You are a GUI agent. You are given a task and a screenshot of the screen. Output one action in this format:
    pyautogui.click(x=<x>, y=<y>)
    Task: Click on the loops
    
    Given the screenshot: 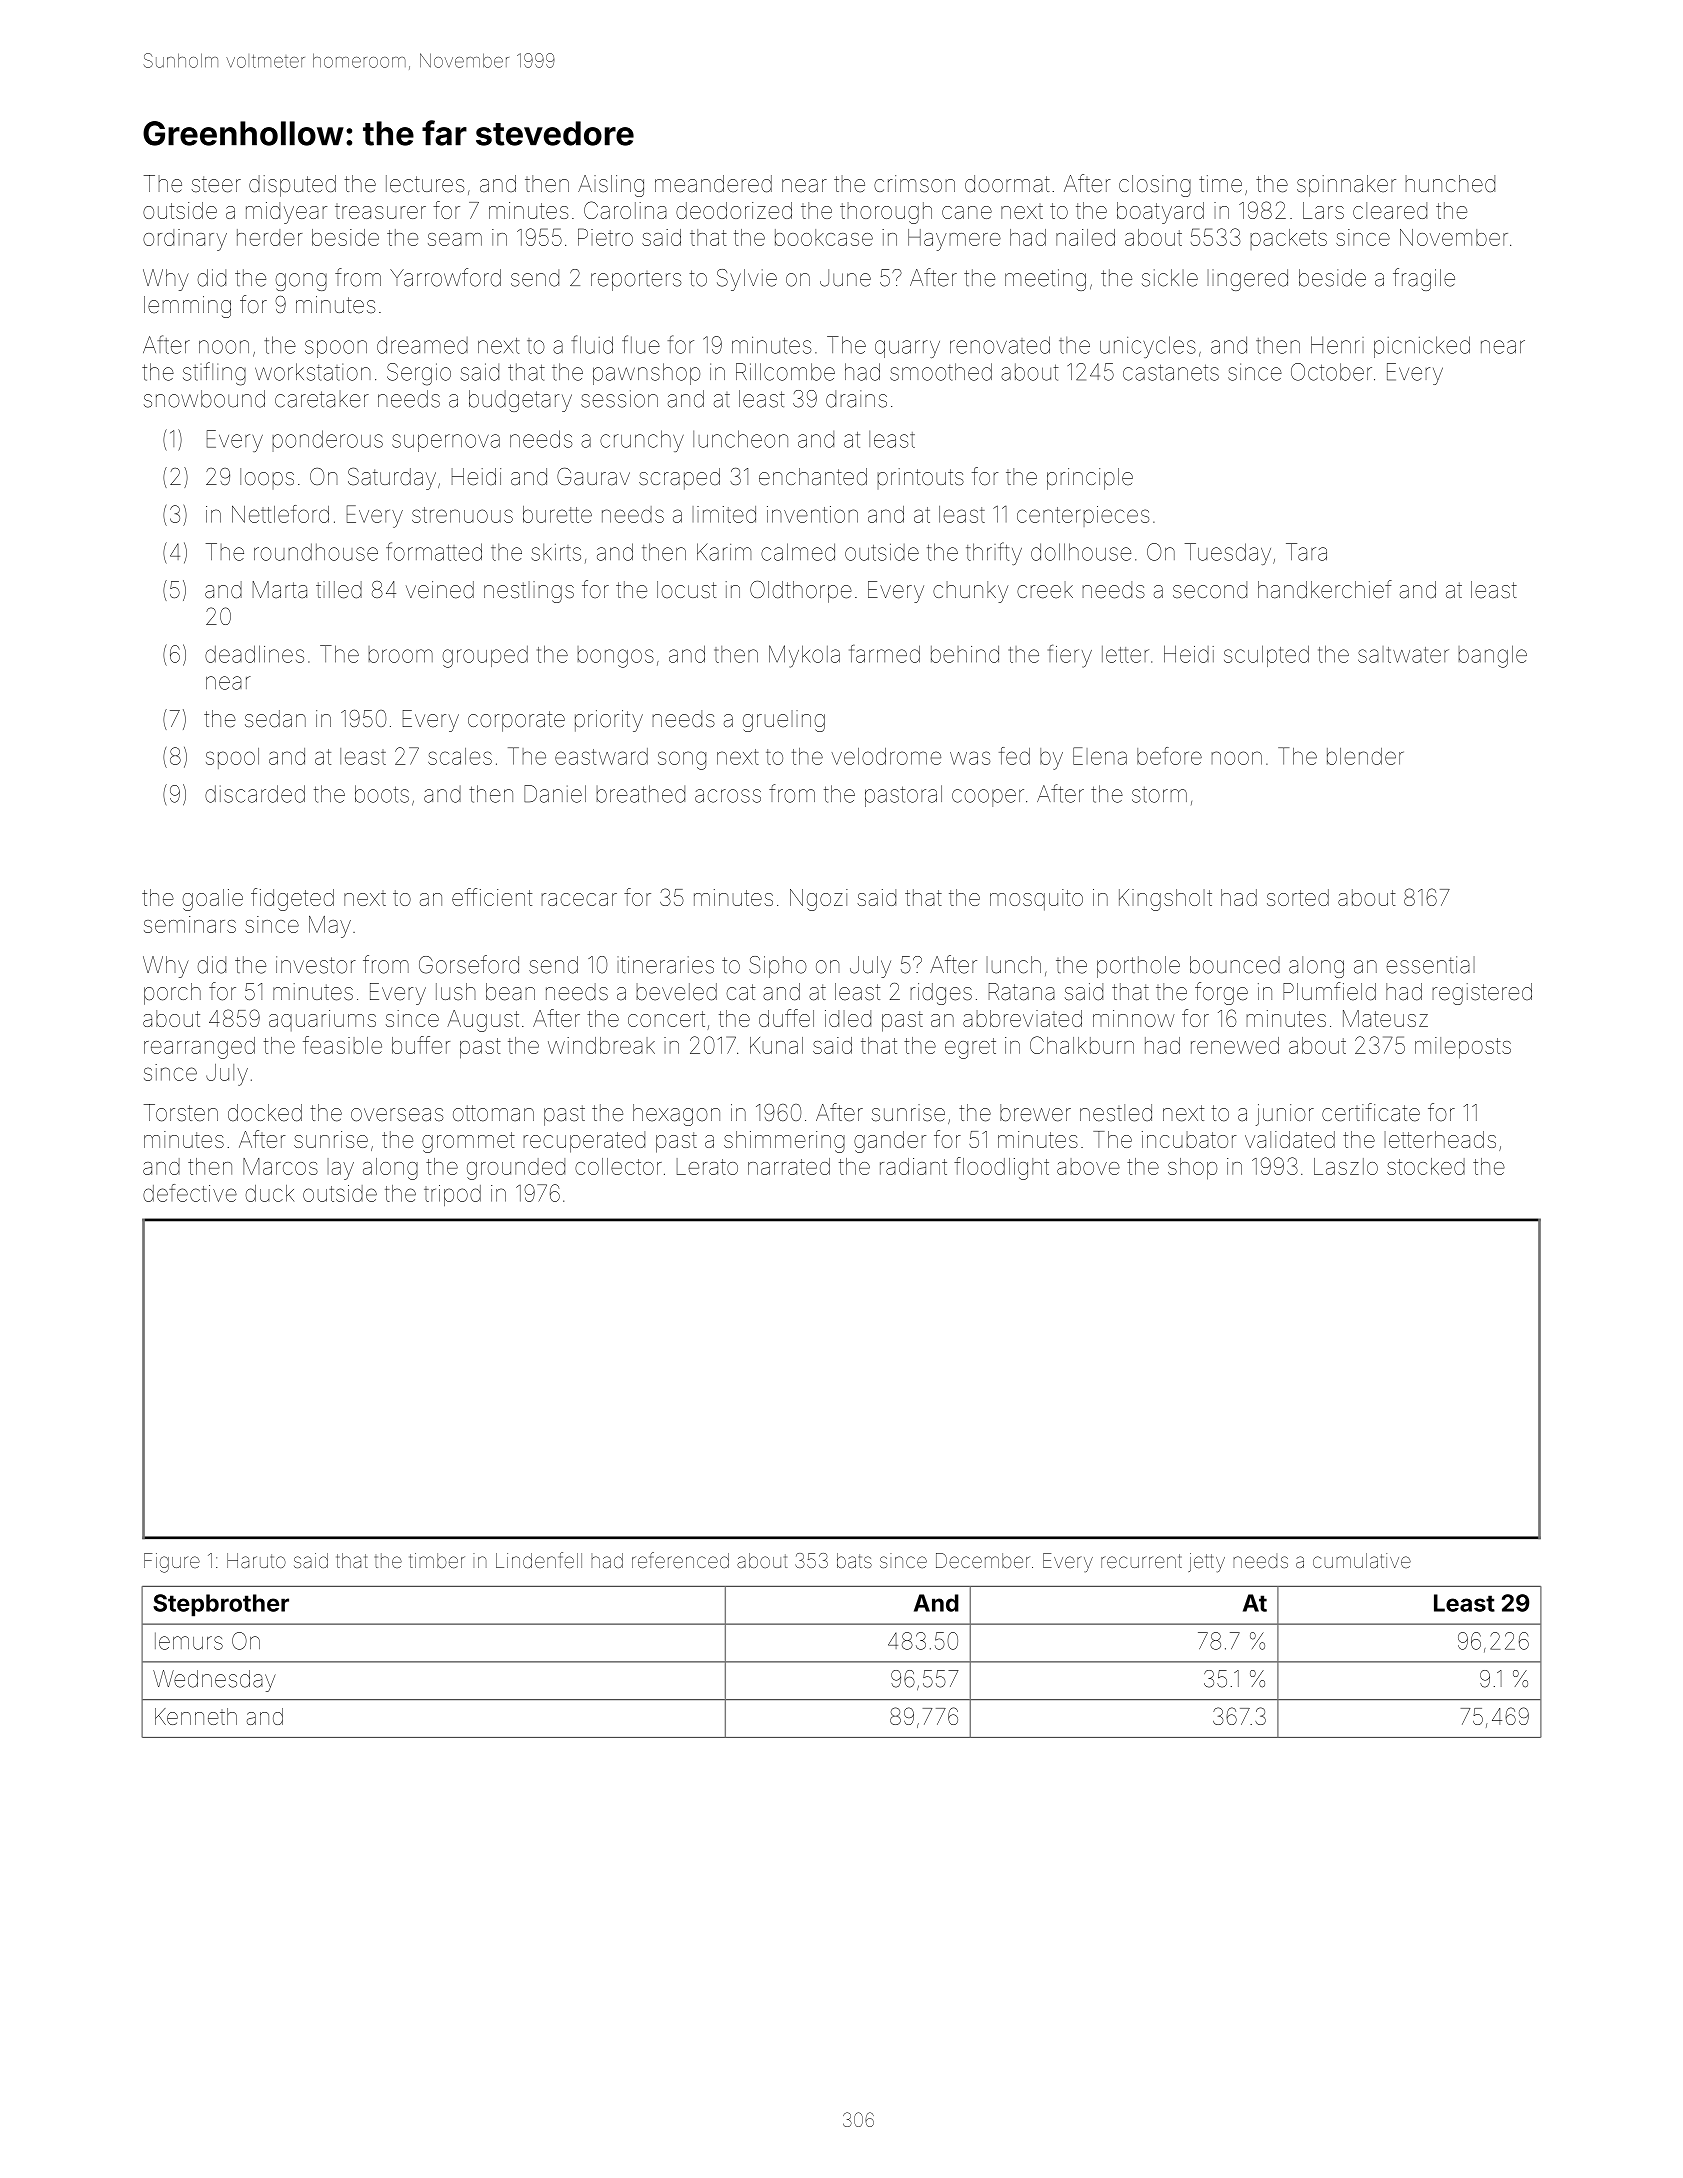 What is the action you would take?
    pyautogui.click(x=267, y=478)
